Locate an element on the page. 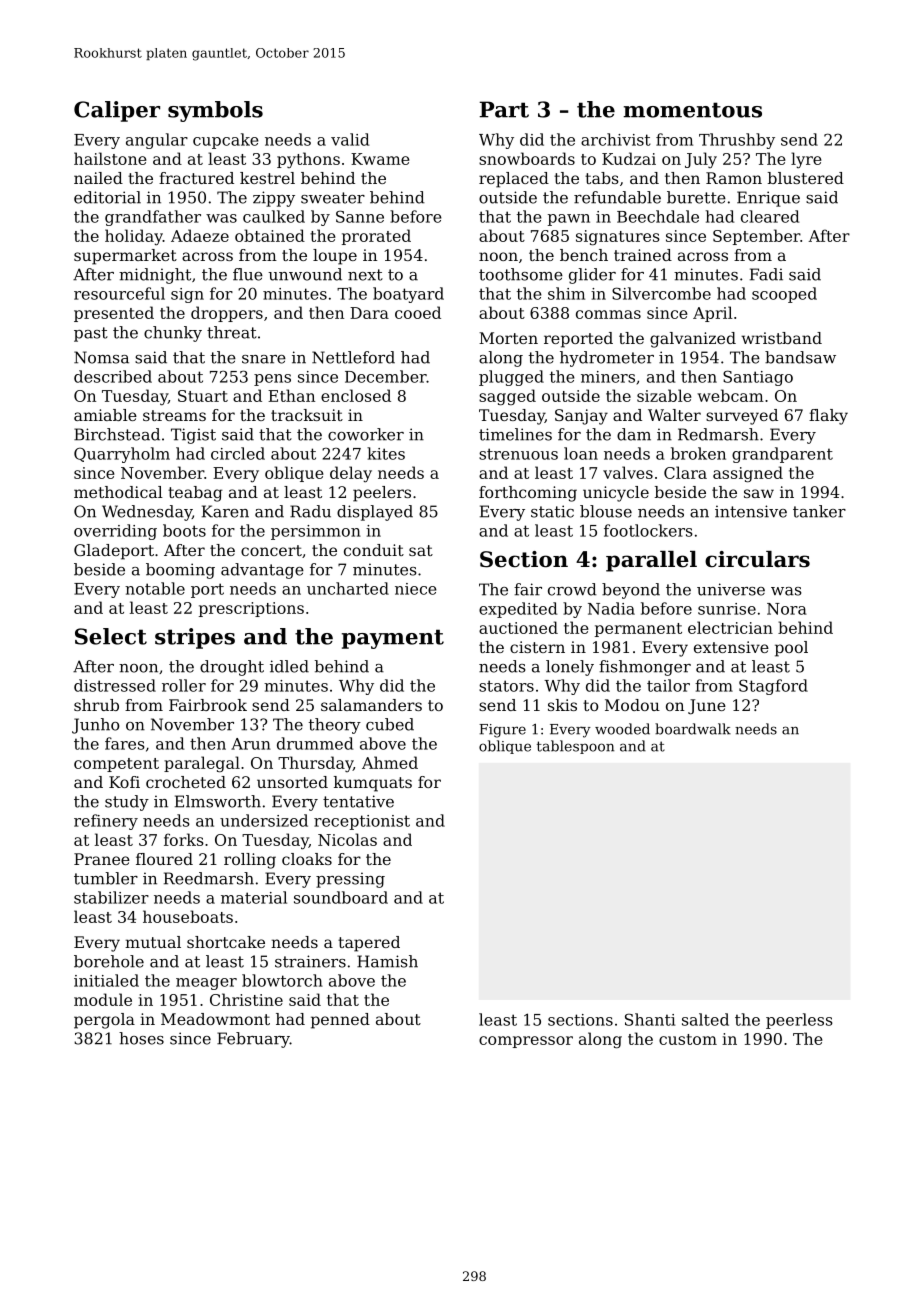 The image size is (924, 1308). flaky is located at coordinates (828, 417).
